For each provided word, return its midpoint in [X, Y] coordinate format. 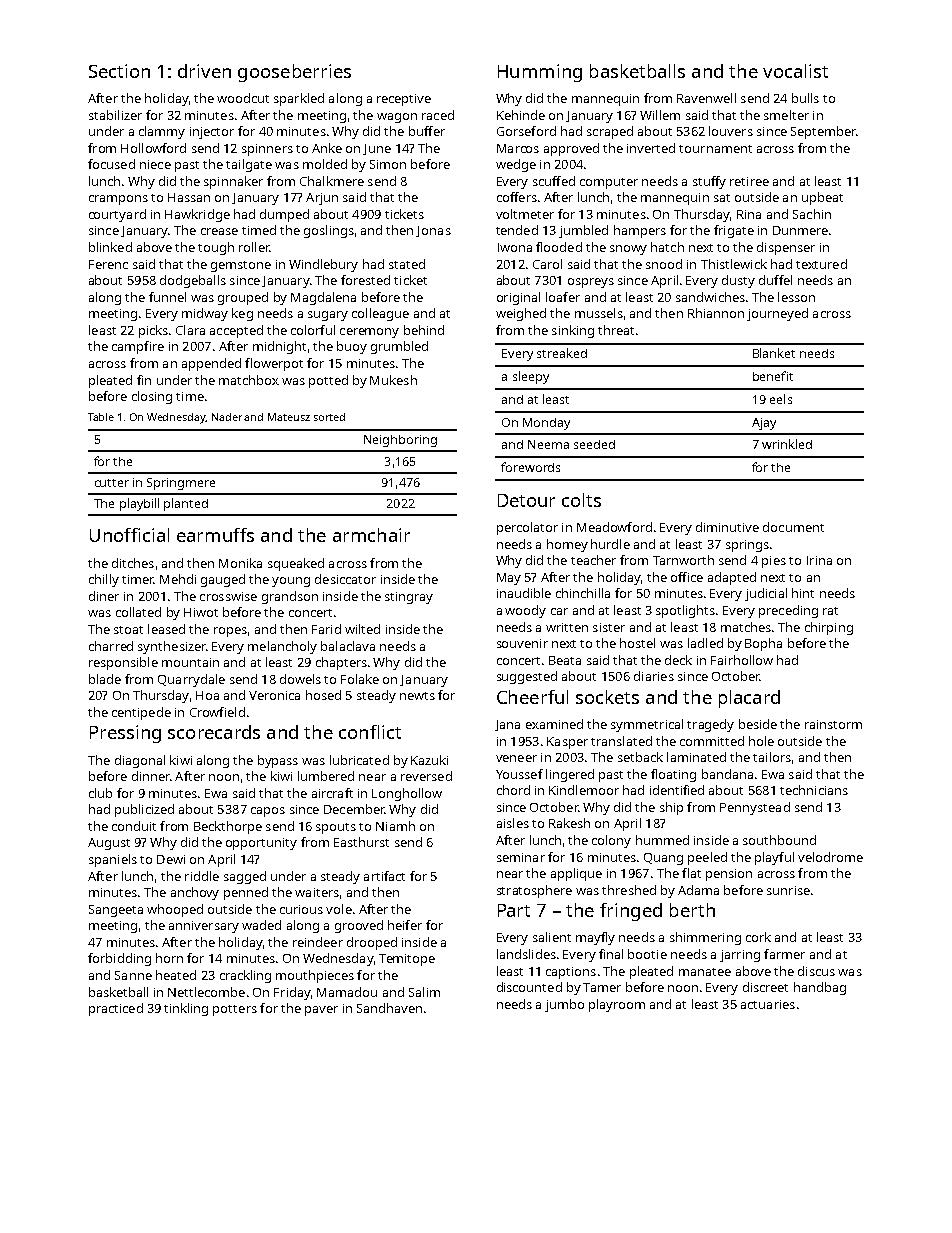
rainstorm [833, 724]
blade [105, 679]
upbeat [822, 198]
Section [119, 71]
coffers [517, 197]
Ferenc [108, 264]
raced [438, 115]
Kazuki [429, 760]
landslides [526, 954]
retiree [749, 181]
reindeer [318, 942]
